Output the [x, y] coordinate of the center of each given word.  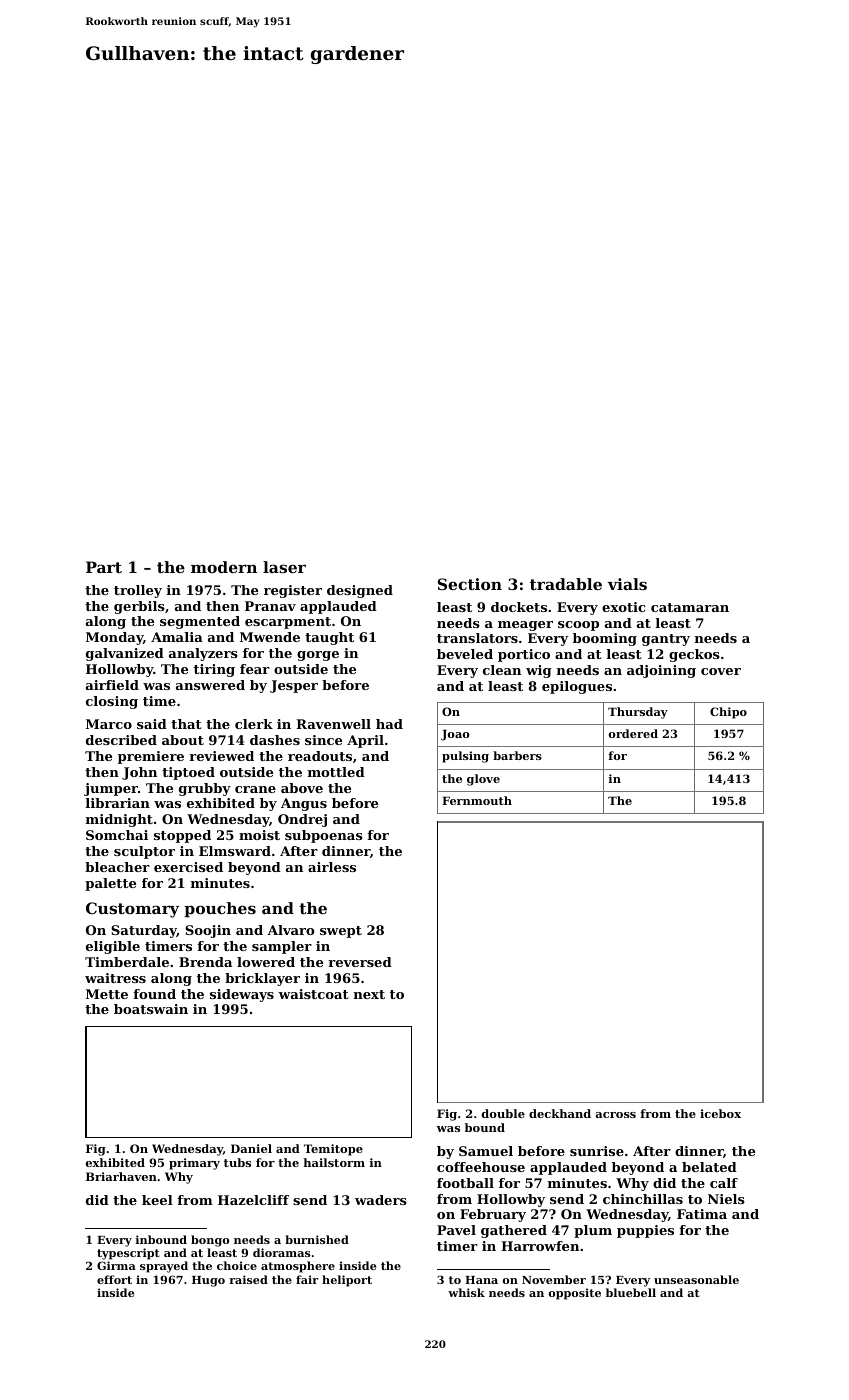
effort [114, 1279]
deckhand [560, 1113]
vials [627, 584]
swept [341, 932]
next [369, 994]
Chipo [728, 713]
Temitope [333, 1150]
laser [284, 567]
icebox [720, 1113]
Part [104, 567]
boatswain [151, 1009]
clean [502, 670]
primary [194, 1164]
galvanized [125, 654]
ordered [633, 733]
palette [110, 884]
